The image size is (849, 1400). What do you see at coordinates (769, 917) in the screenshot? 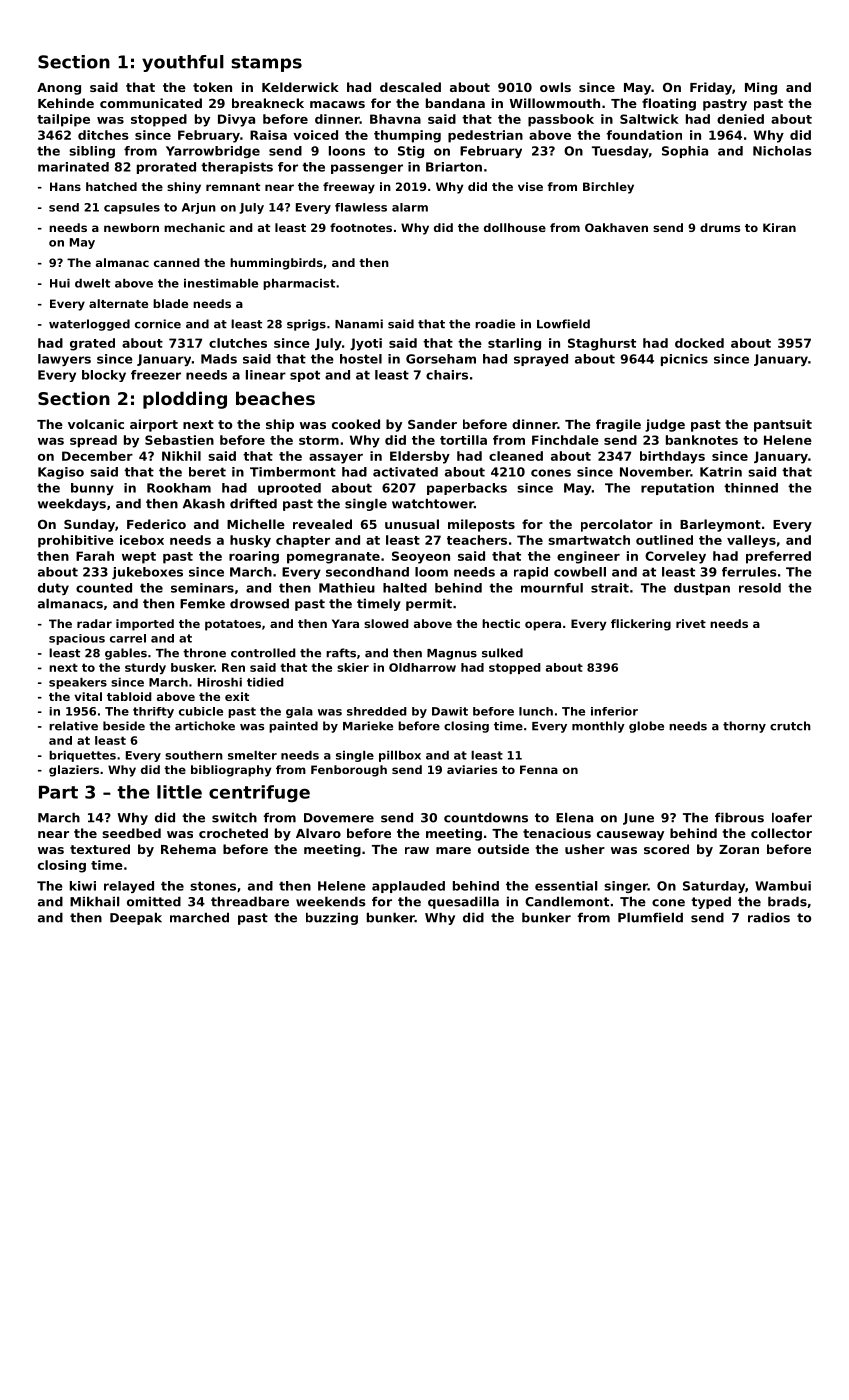
I see `radios` at bounding box center [769, 917].
